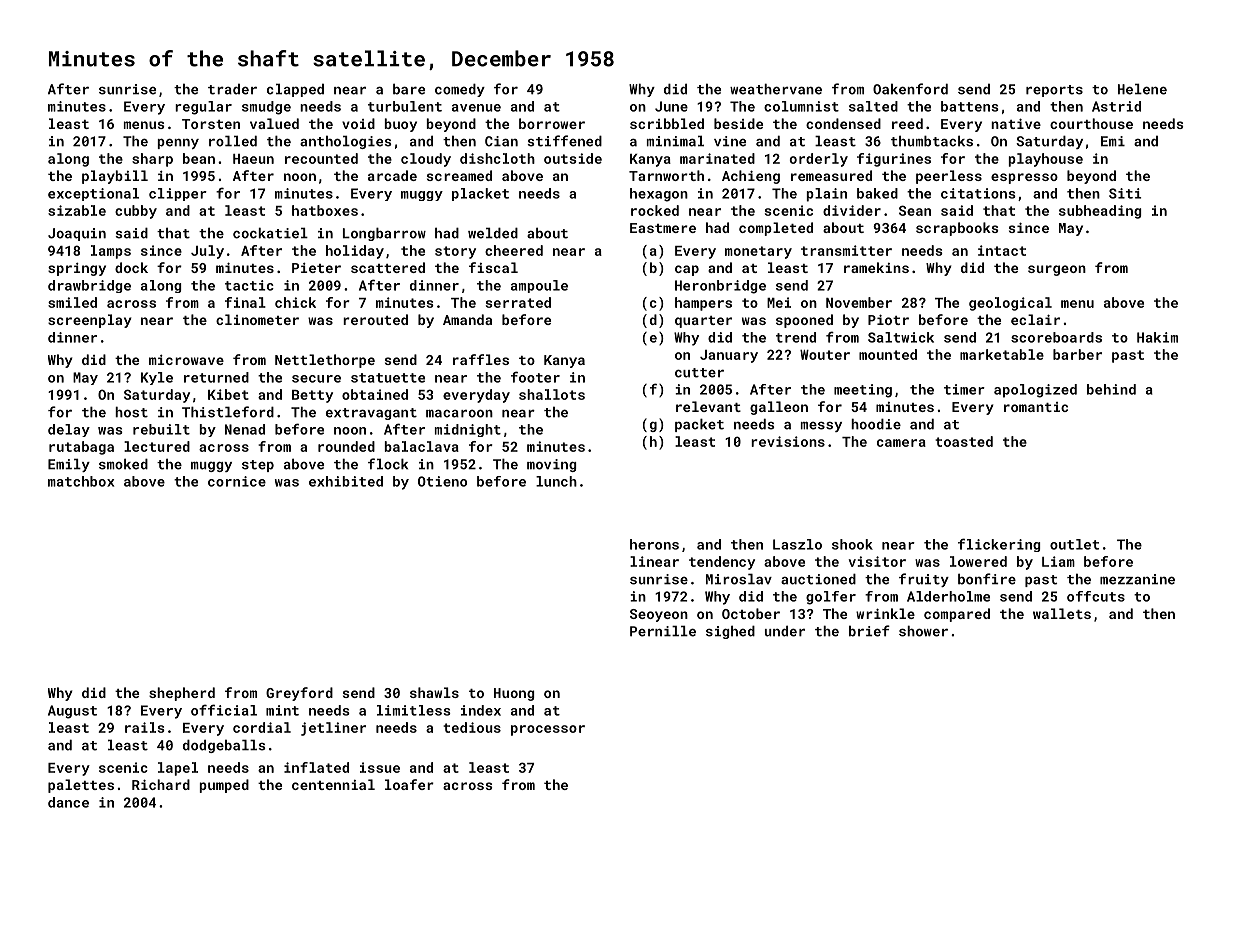 The image size is (1233, 952). I want to click on native, so click(1016, 123).
